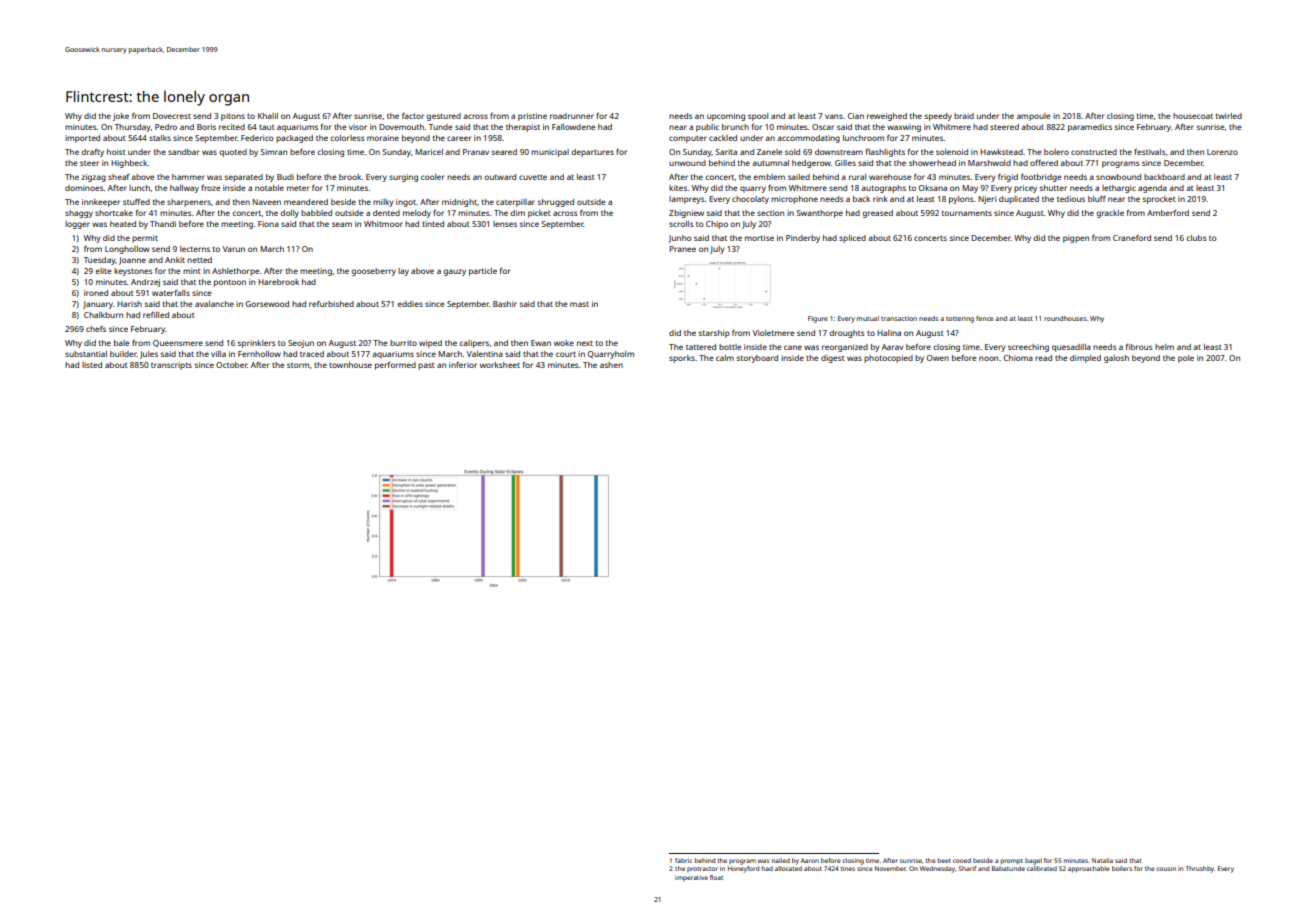  I want to click on Natalia, so click(1102, 860).
